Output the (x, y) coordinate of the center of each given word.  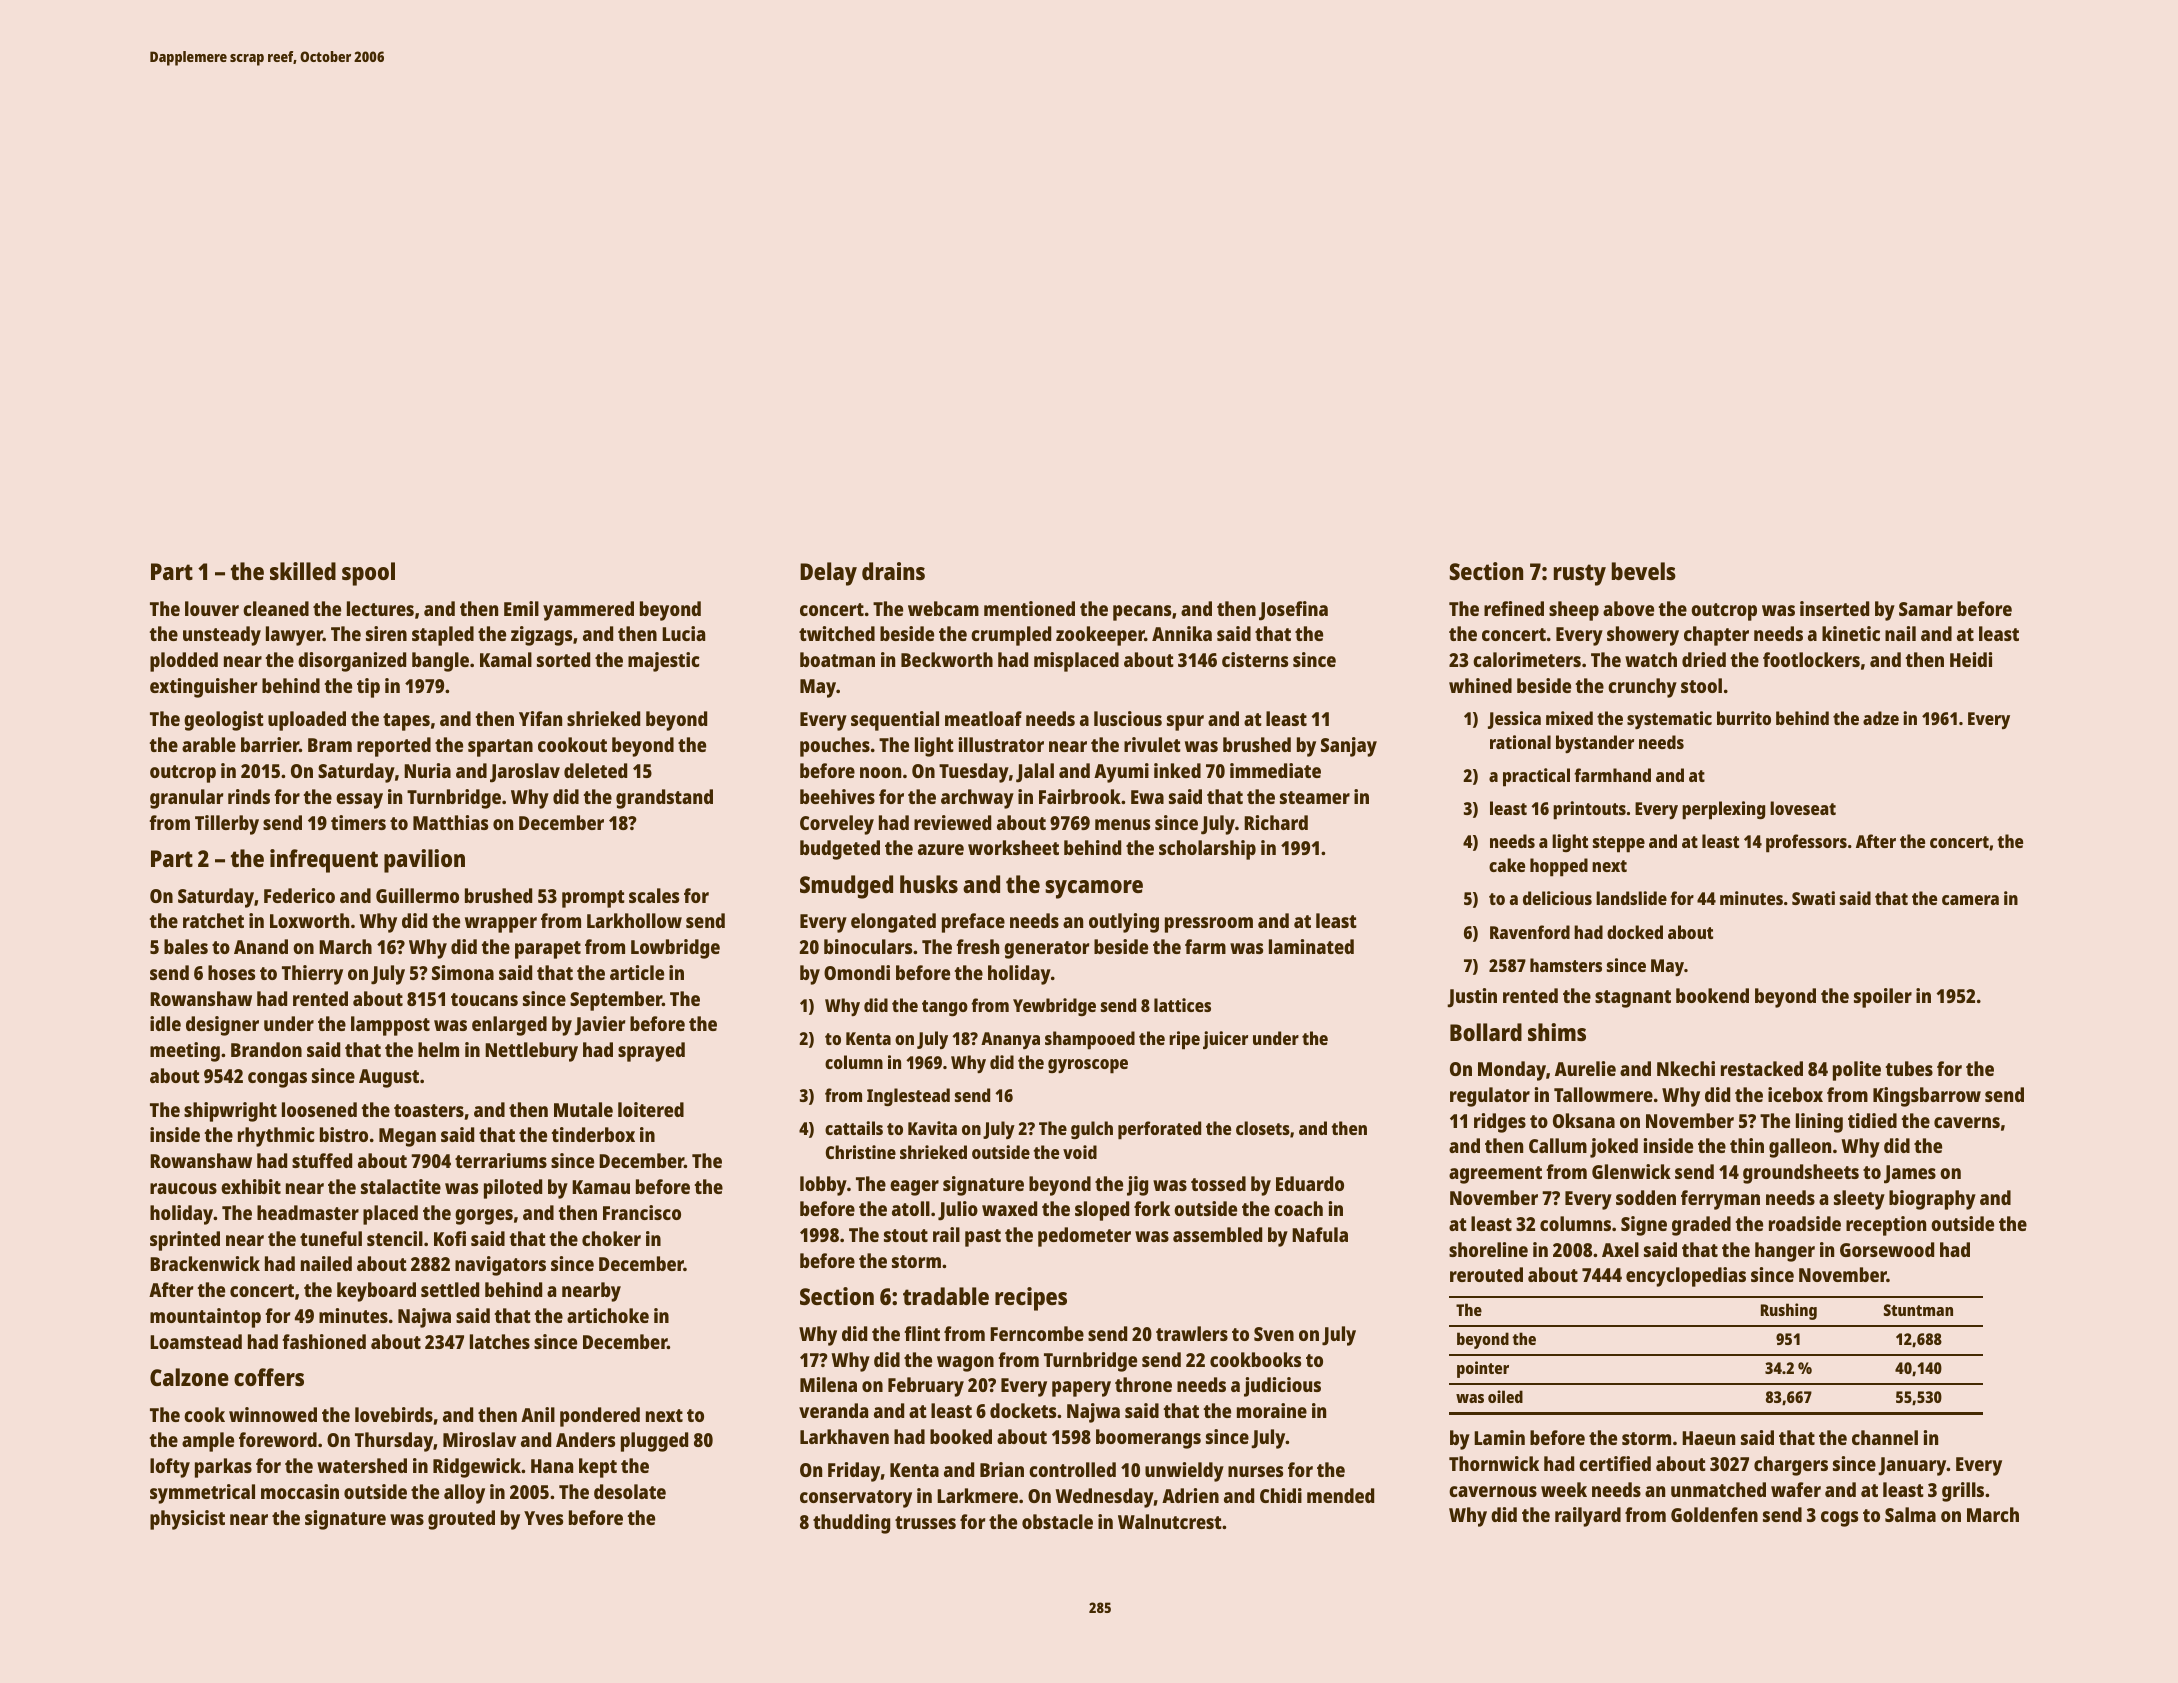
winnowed (273, 1414)
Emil (521, 608)
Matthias (450, 822)
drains (893, 571)
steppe (1619, 844)
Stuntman (1918, 1310)
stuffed (322, 1160)
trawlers (1192, 1333)
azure (941, 849)
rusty (1580, 575)
